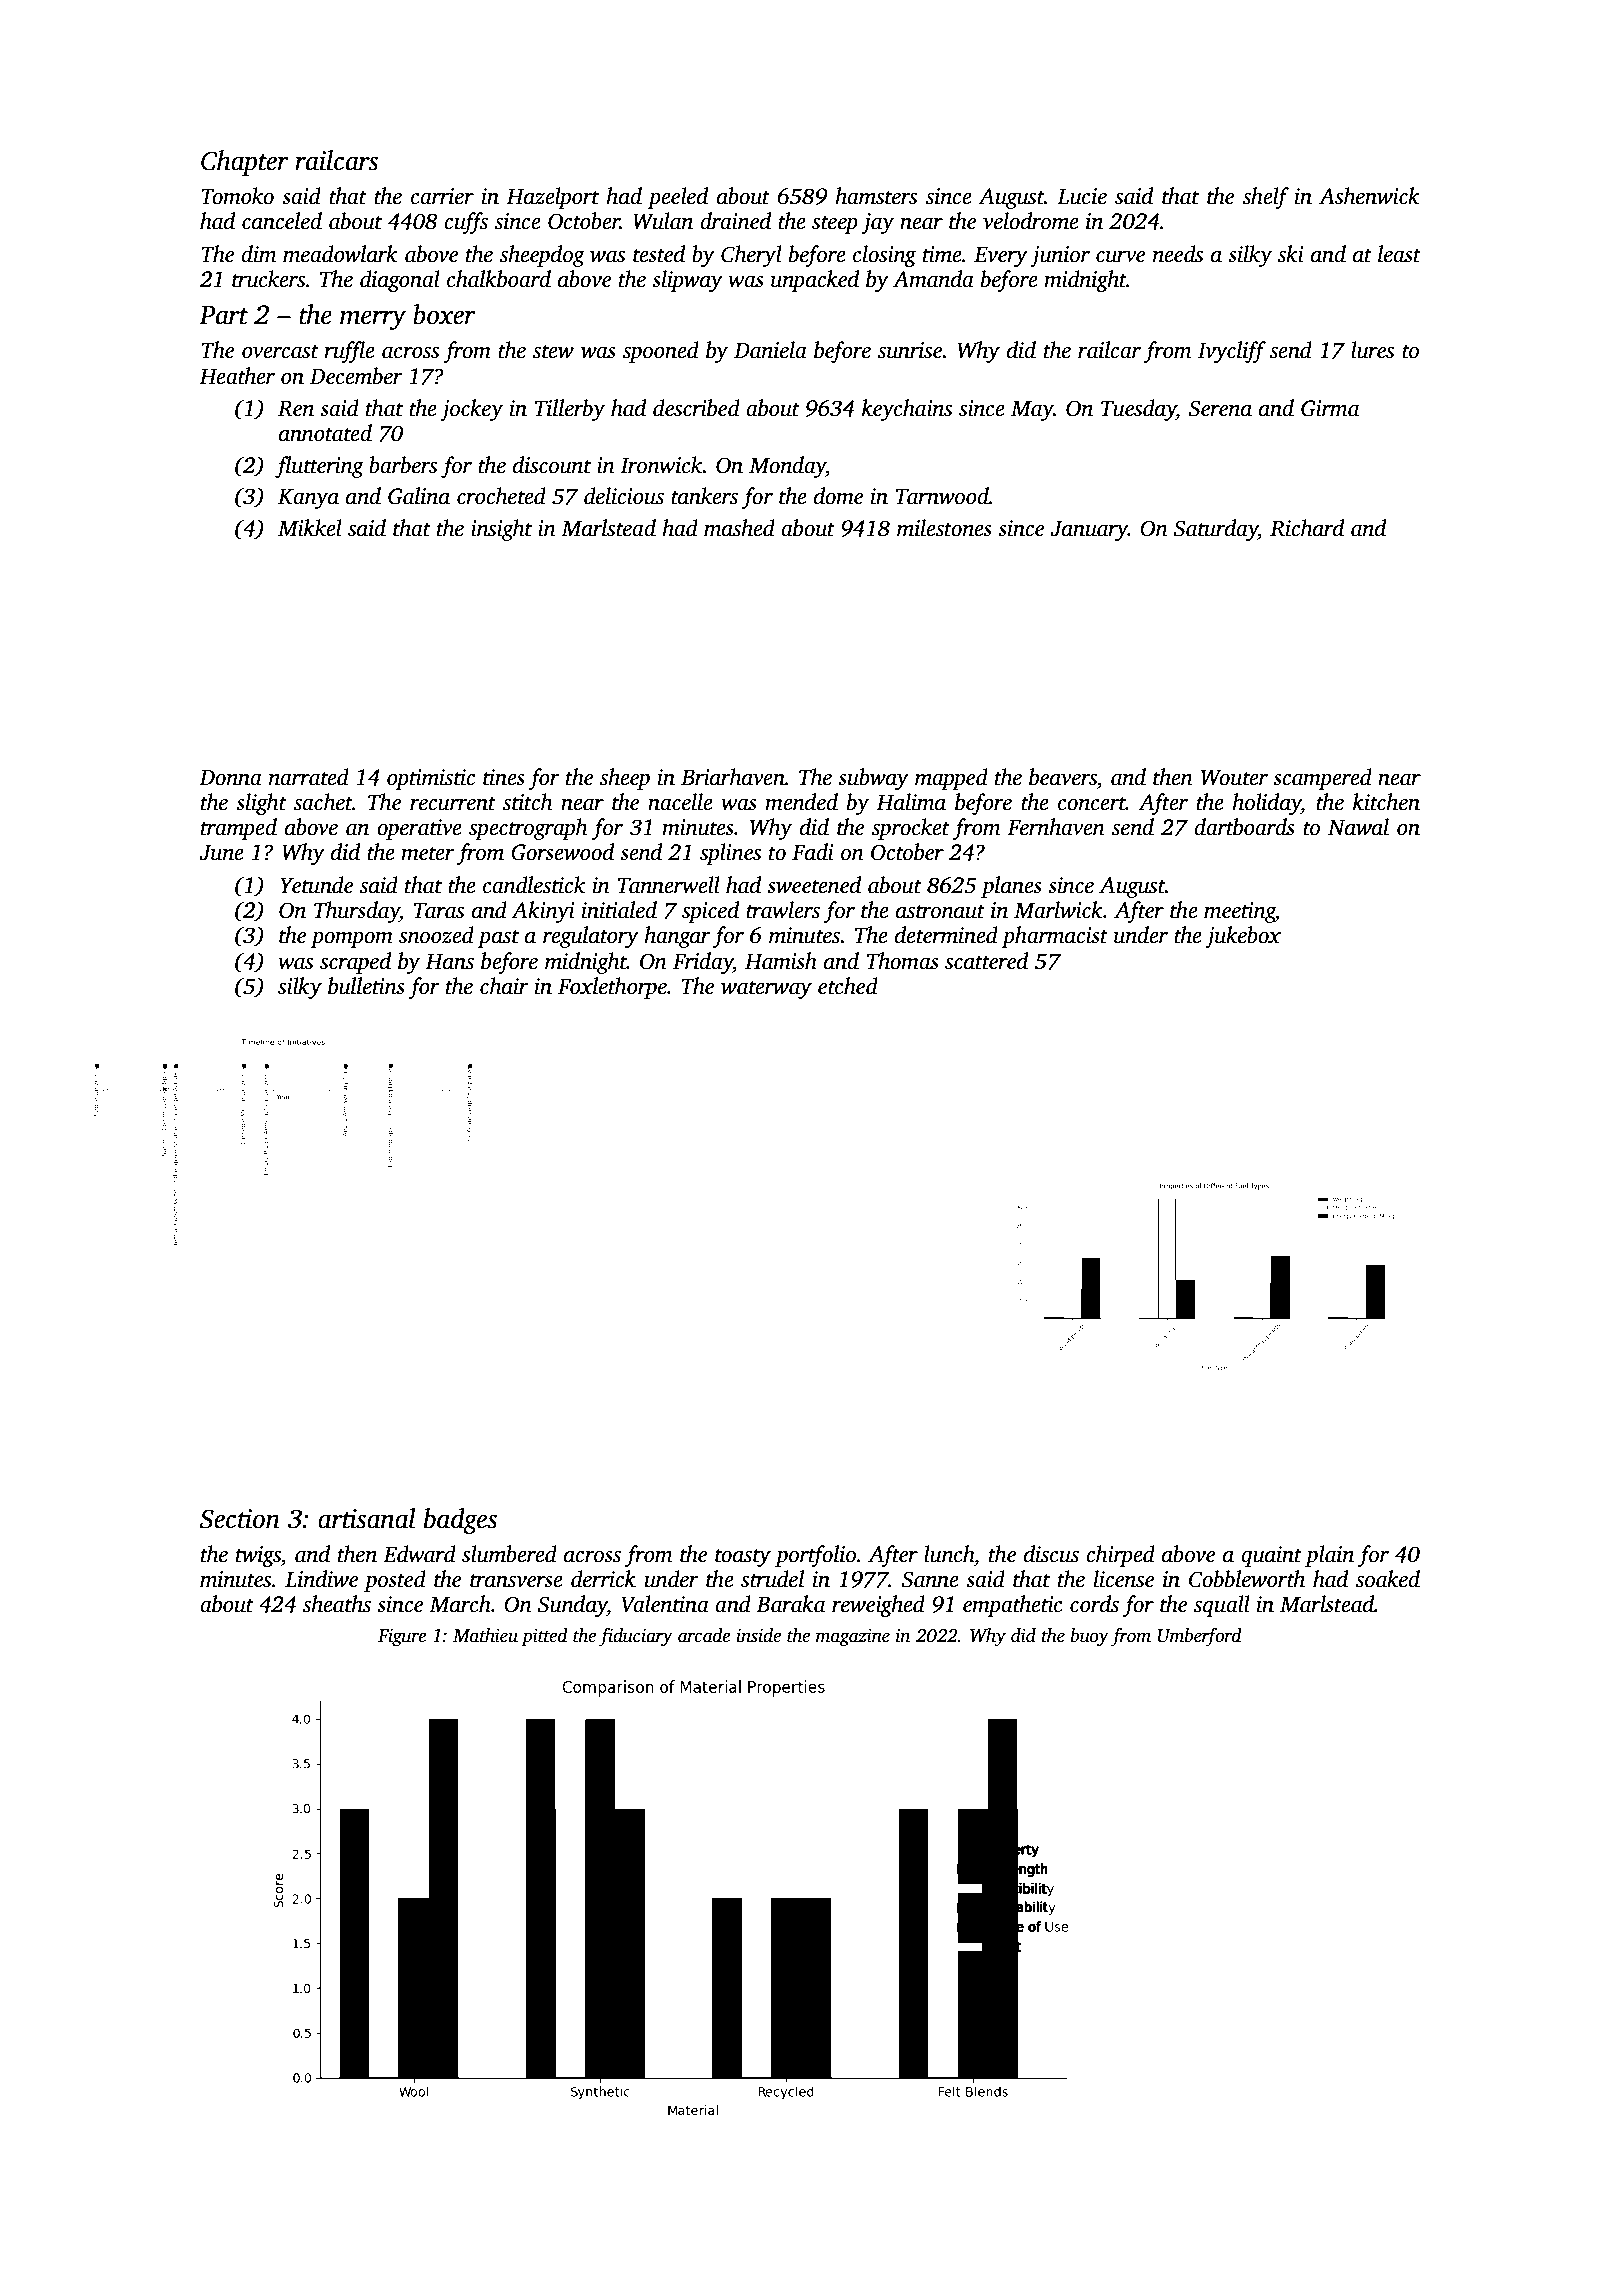  Describe the element at coordinates (1271, 1556) in the screenshot. I see `quaint` at that location.
